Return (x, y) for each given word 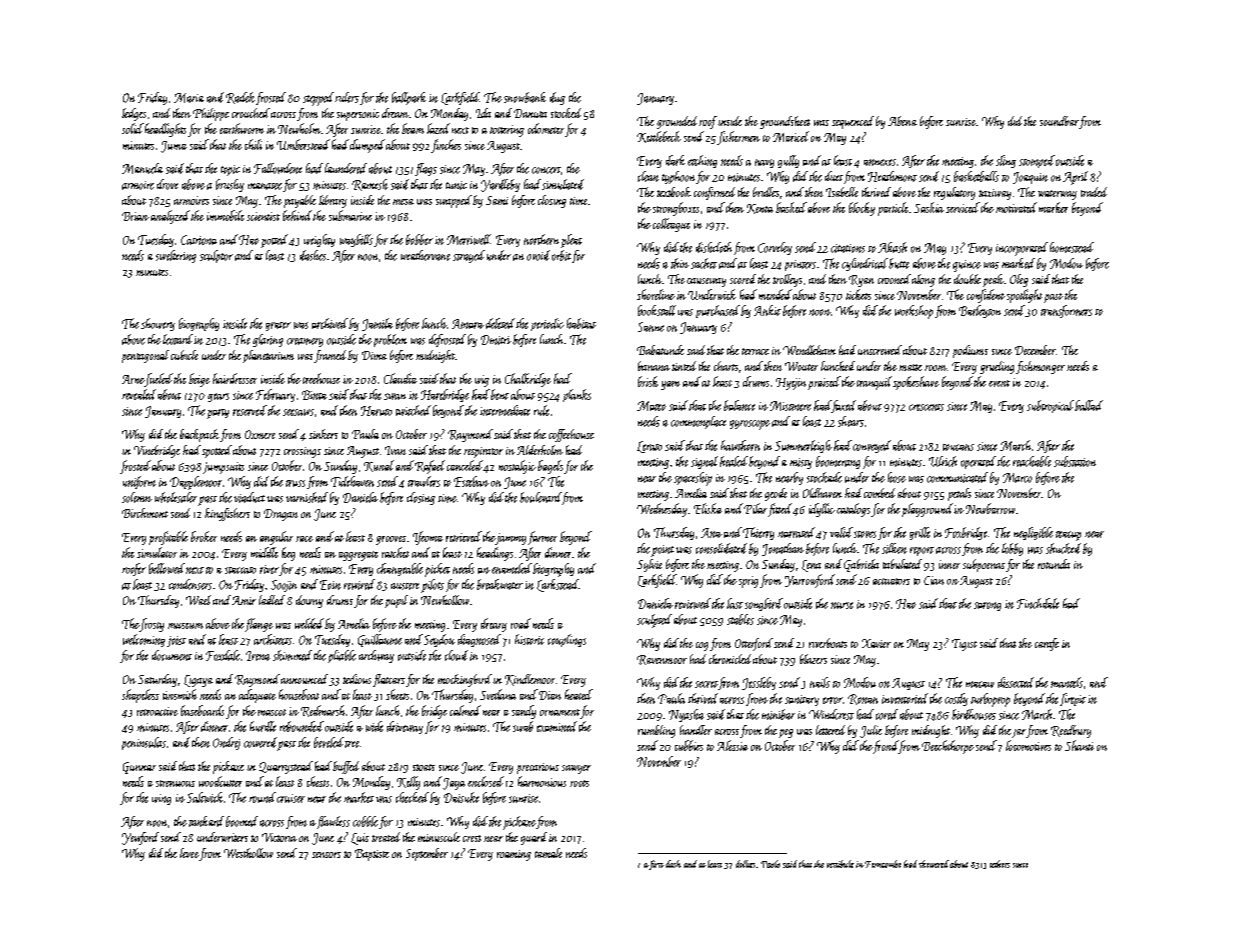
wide (374, 726)
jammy (510, 539)
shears (851, 421)
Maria (189, 98)
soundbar (1059, 121)
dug (557, 98)
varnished (307, 497)
